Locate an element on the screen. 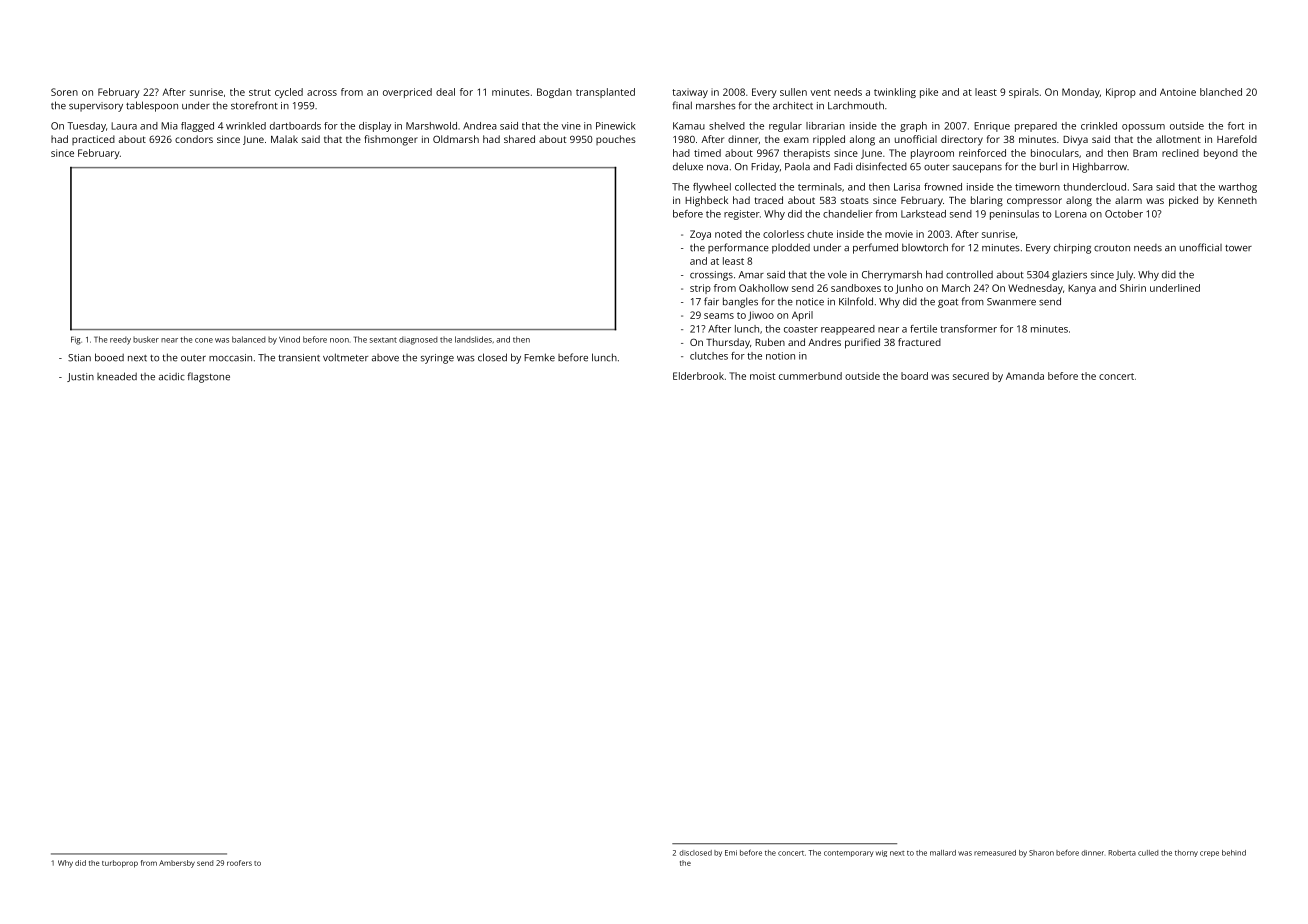  flagstone is located at coordinates (208, 377).
